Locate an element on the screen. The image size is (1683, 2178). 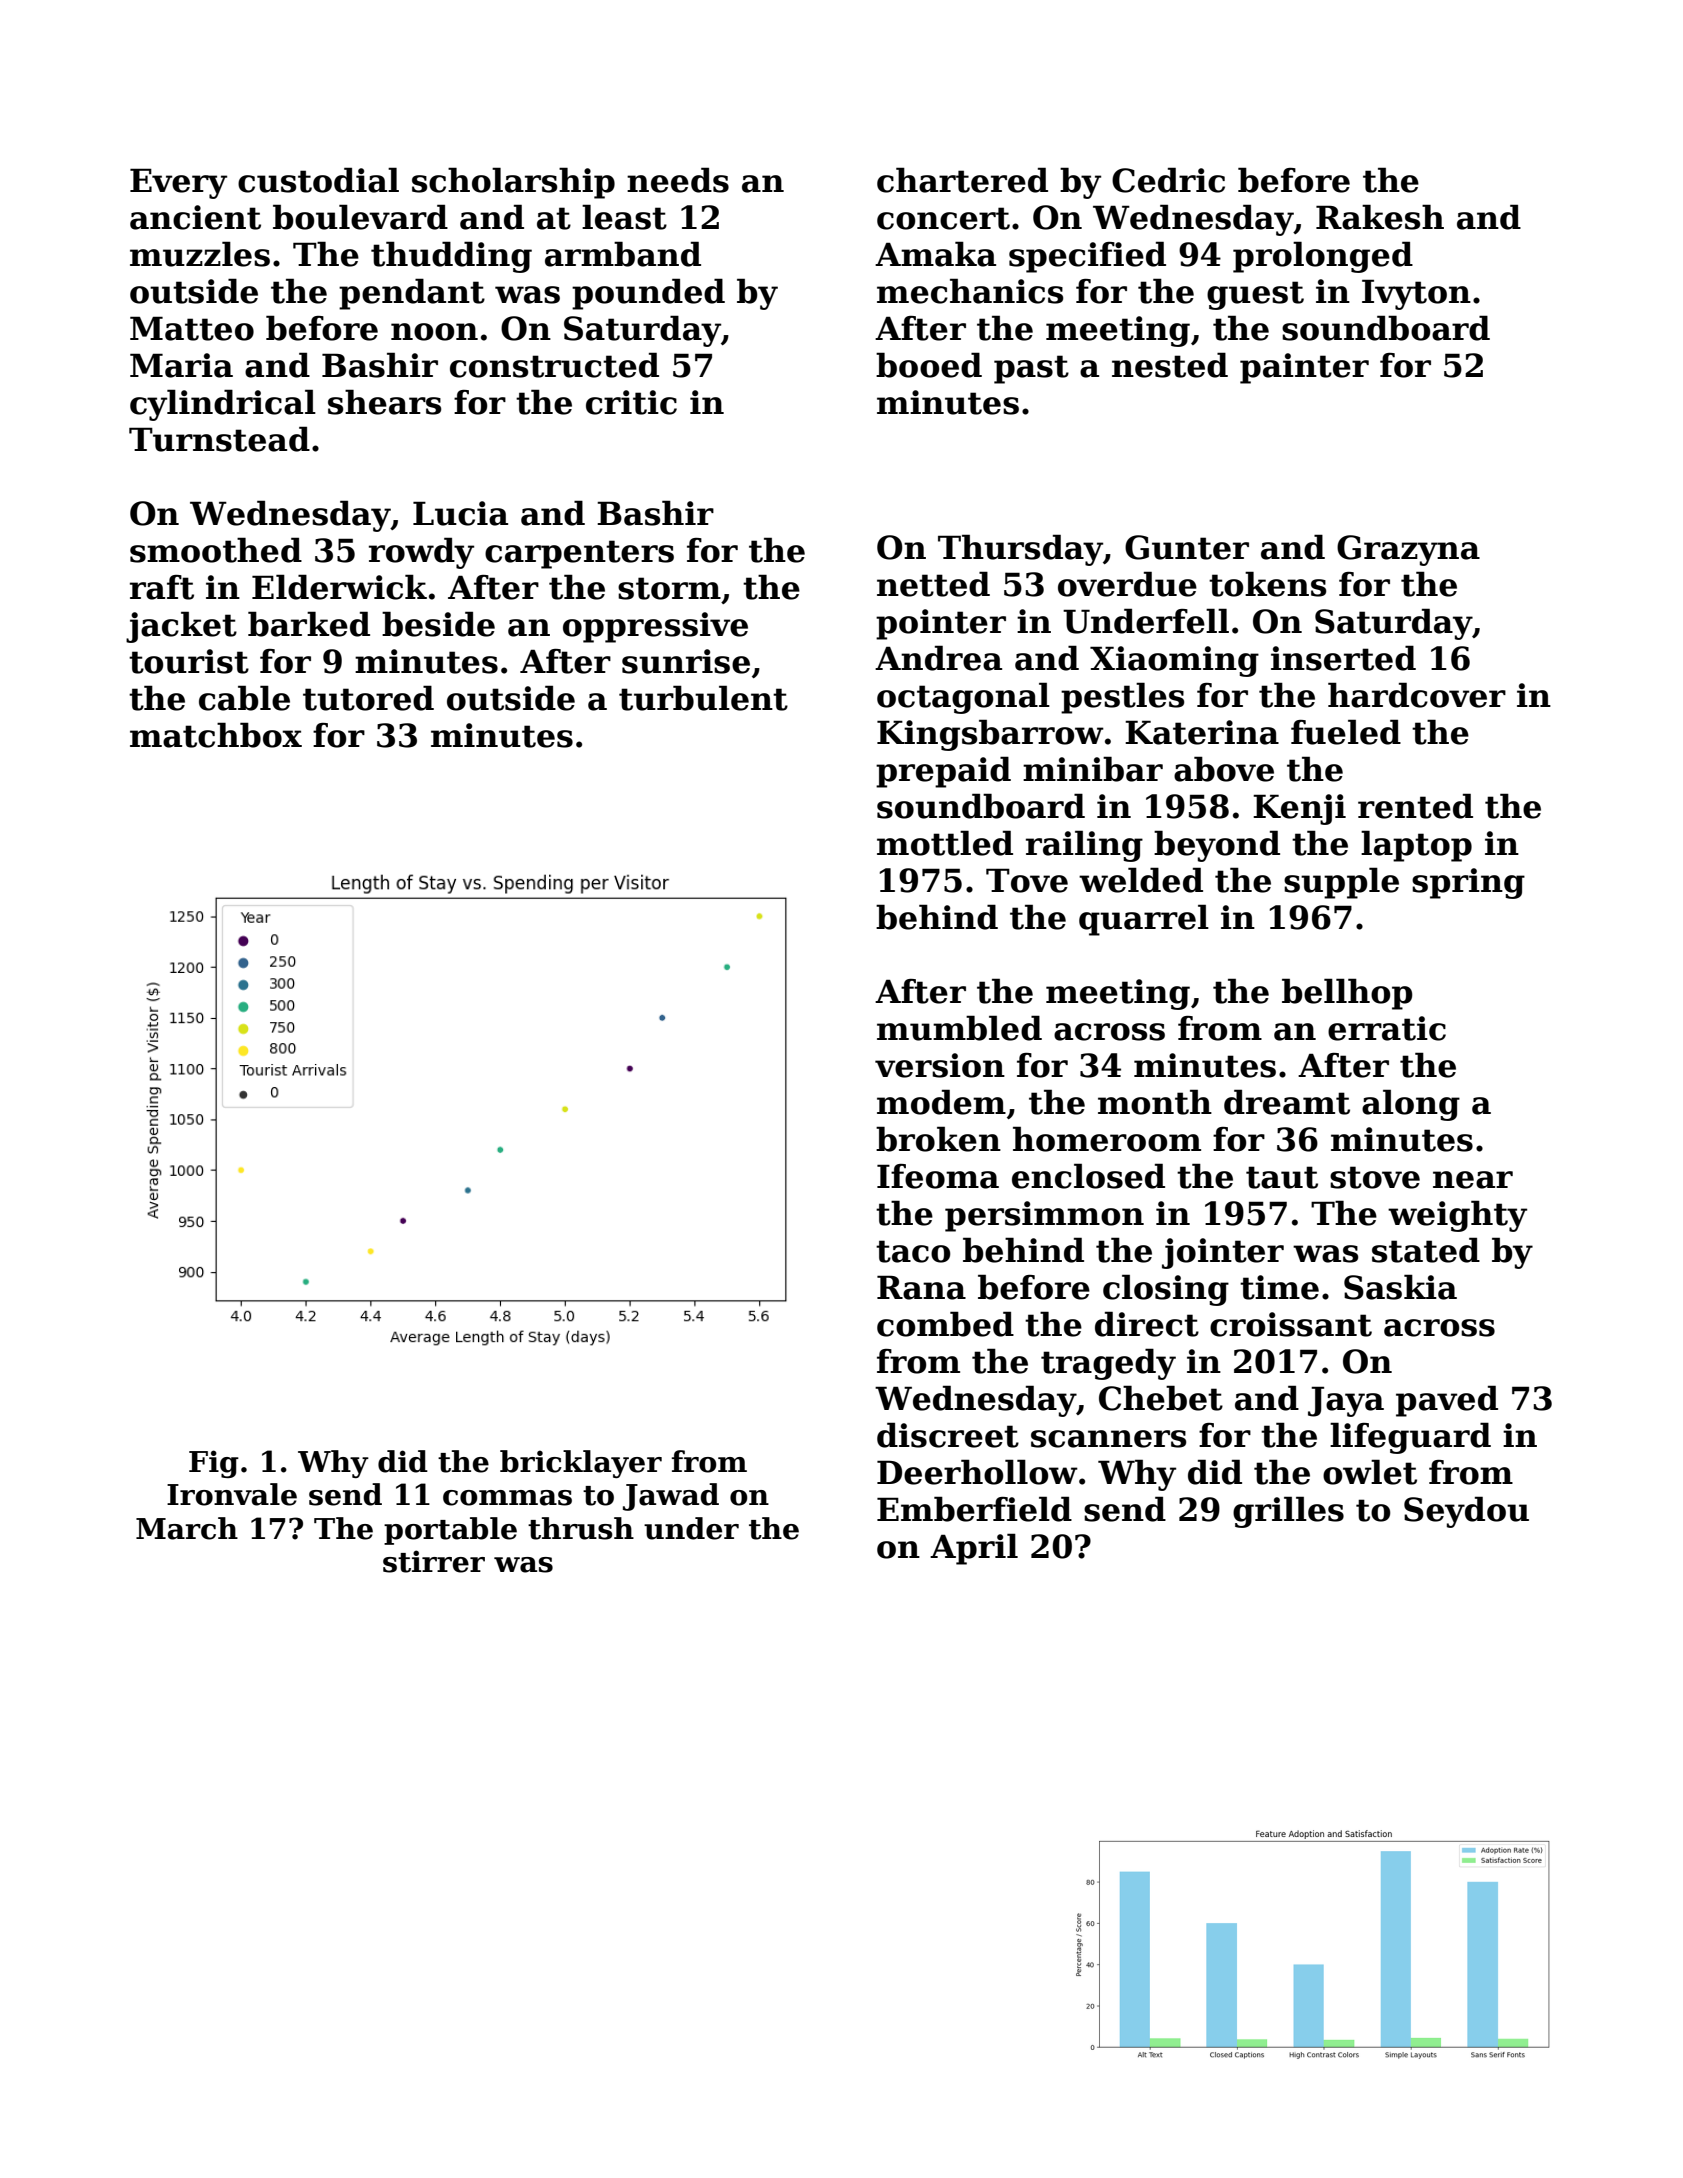
weighty is located at coordinates (1457, 1216).
